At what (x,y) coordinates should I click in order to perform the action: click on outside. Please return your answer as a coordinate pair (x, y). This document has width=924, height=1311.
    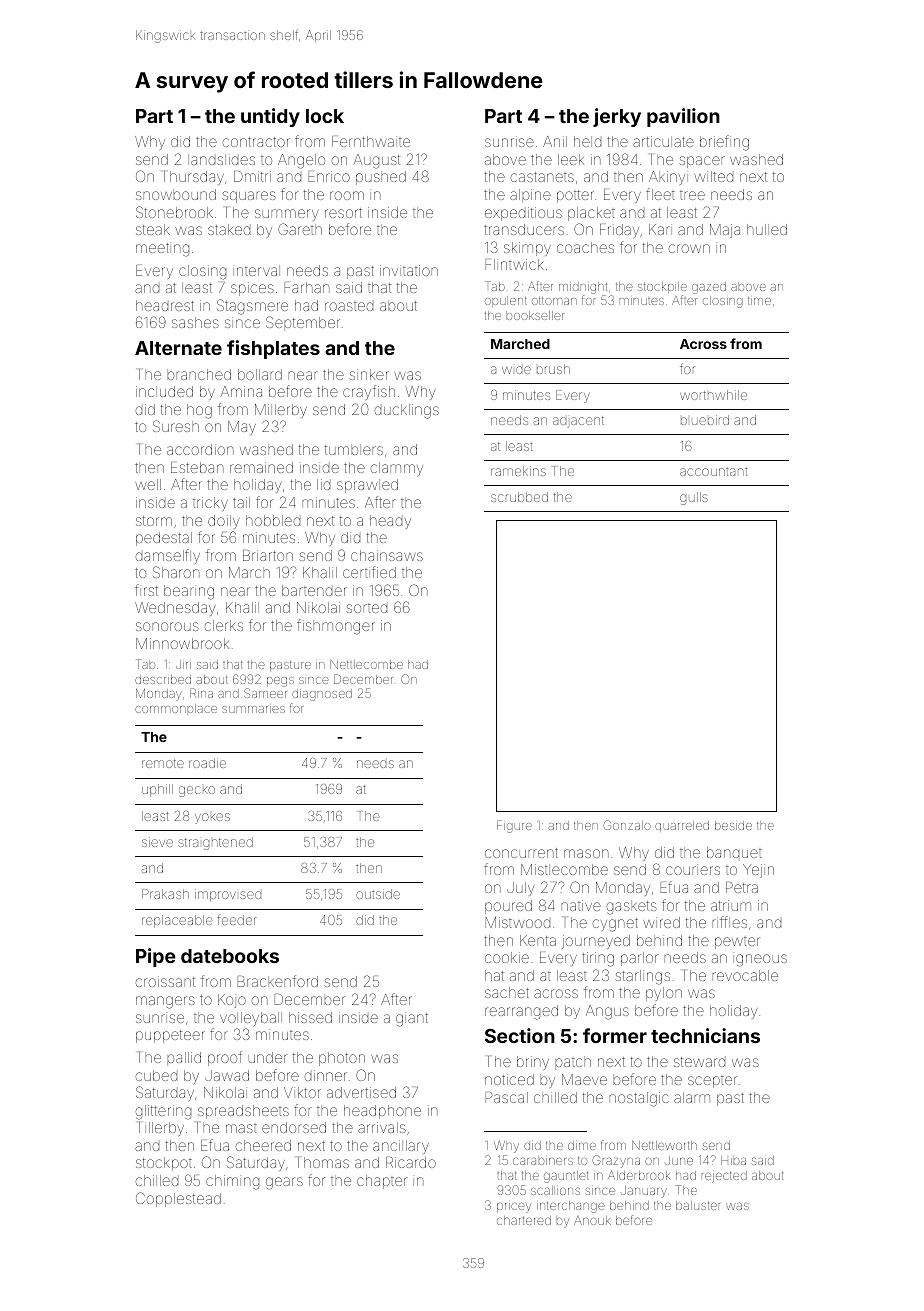
    Looking at the image, I should click on (378, 894).
